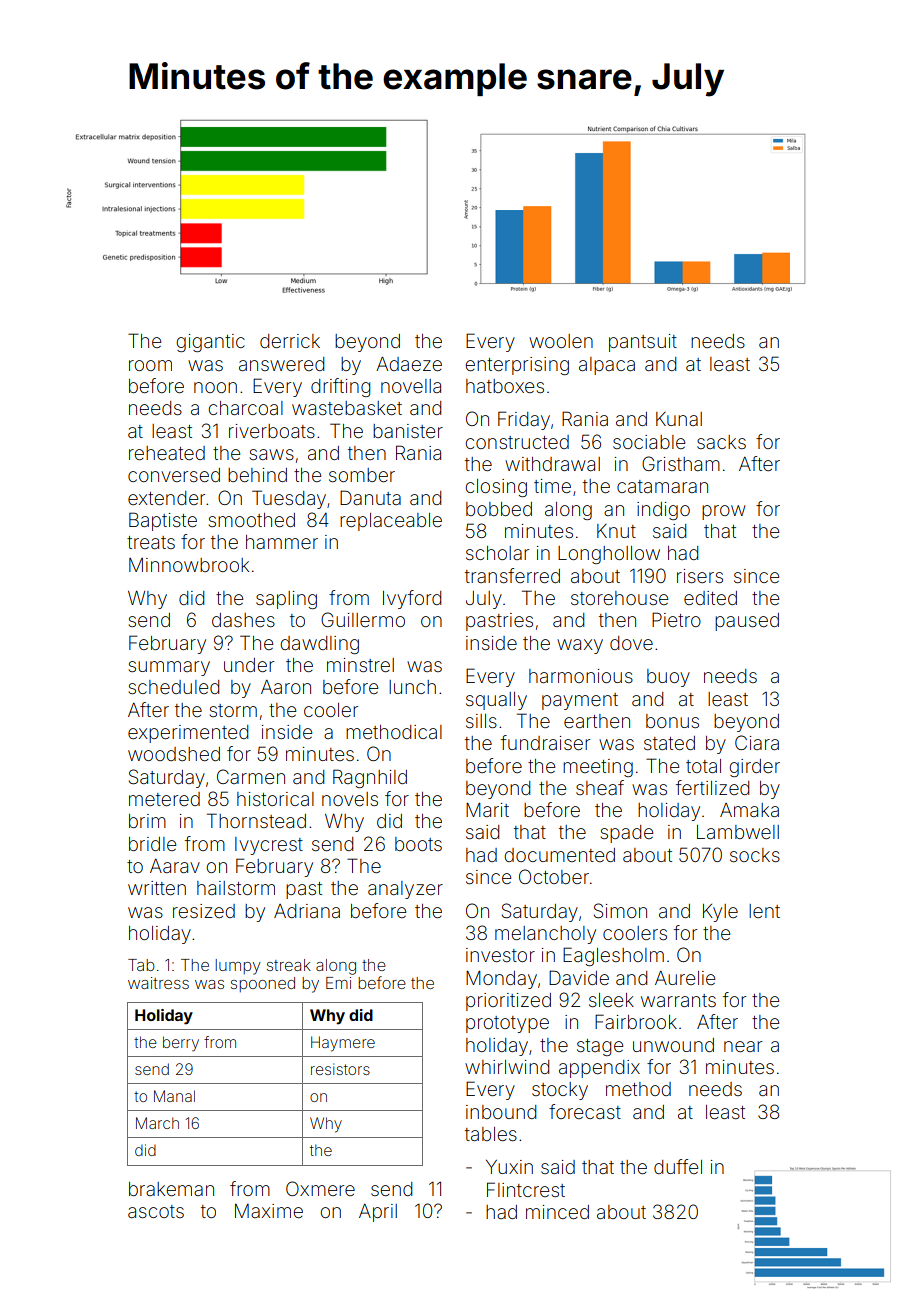 This image has height=1316, width=908. Describe the element at coordinates (545, 742) in the image. I see `fundraiser` at that location.
